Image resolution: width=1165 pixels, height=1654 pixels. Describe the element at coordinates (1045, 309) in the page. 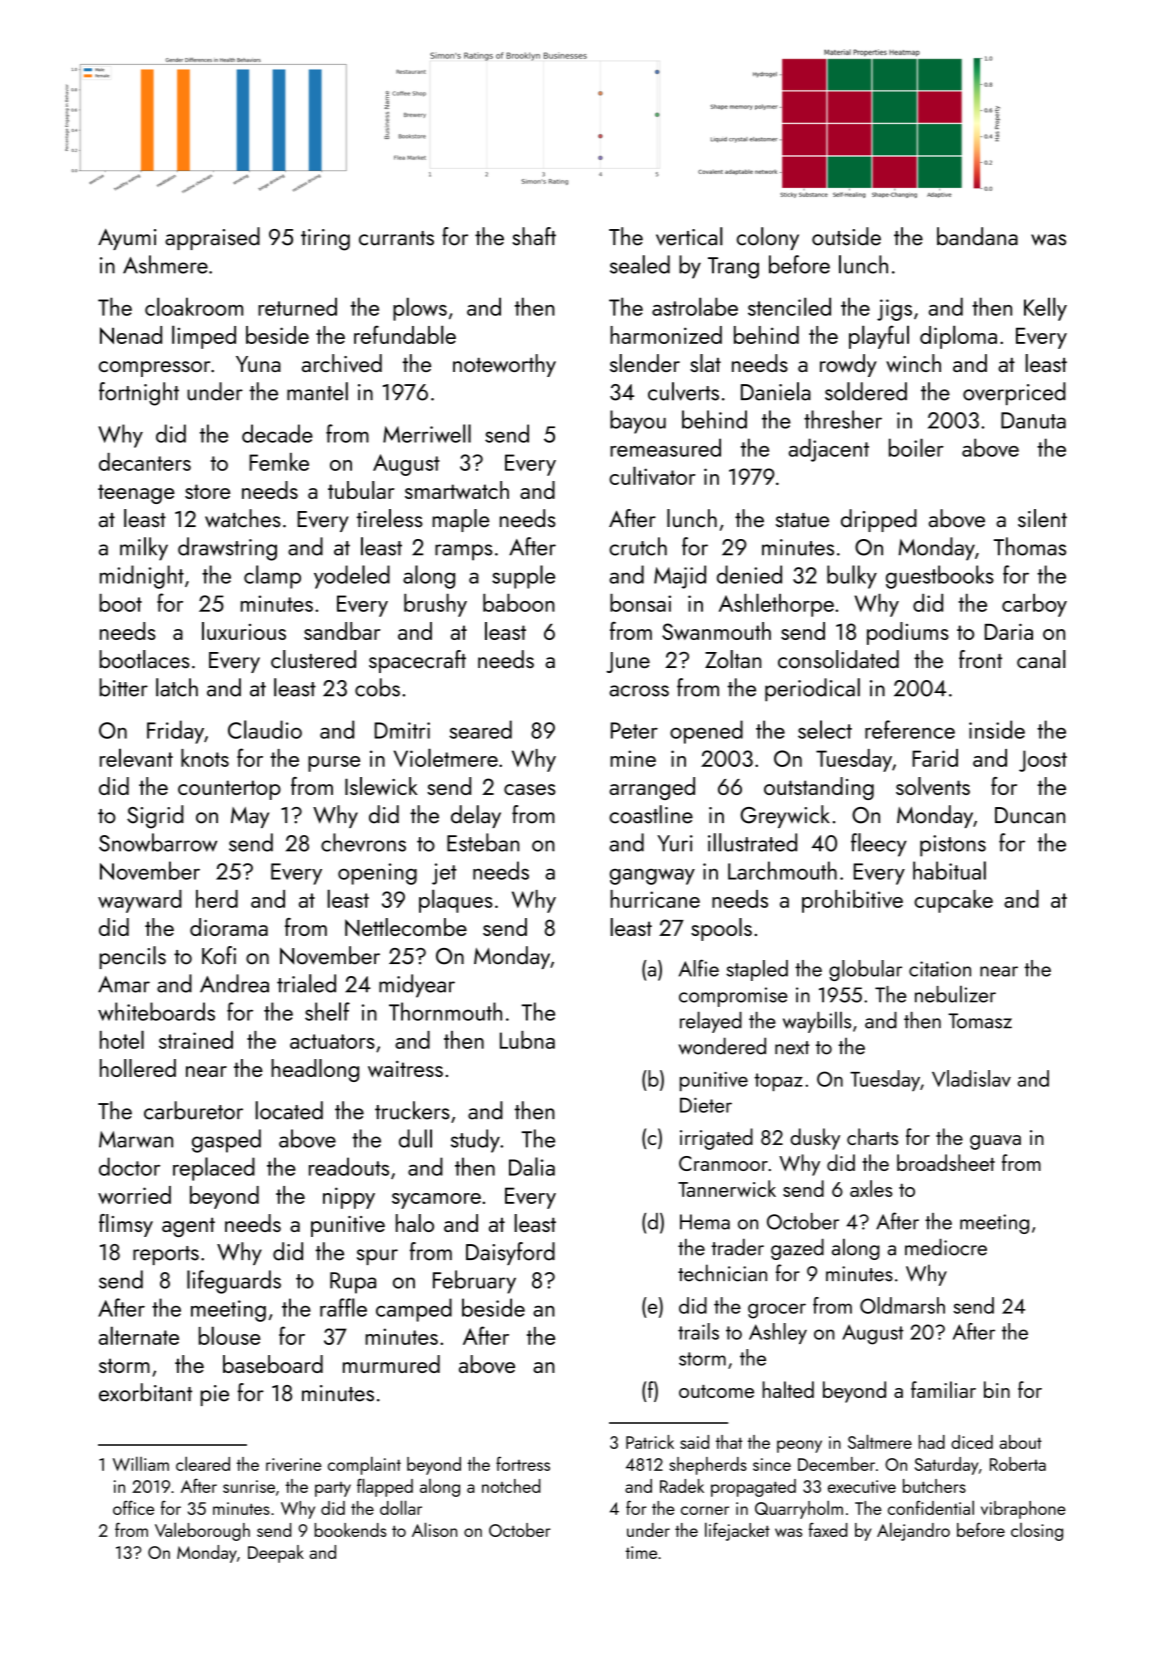

I see `Kelly` at that location.
